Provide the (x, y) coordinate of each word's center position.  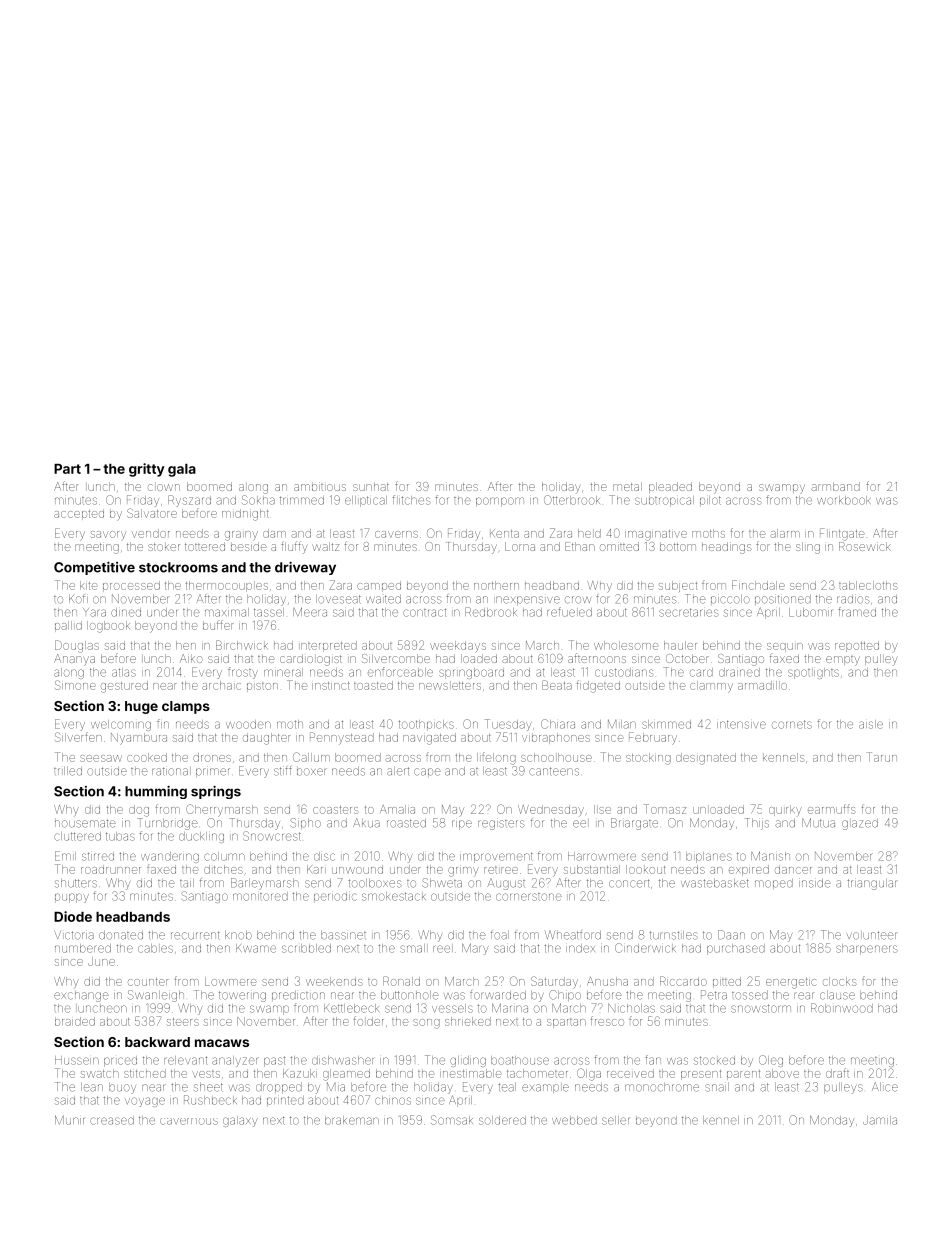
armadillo (762, 685)
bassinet (343, 935)
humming (156, 792)
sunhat (371, 487)
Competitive (94, 568)
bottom (678, 547)
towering (242, 996)
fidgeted (598, 686)
